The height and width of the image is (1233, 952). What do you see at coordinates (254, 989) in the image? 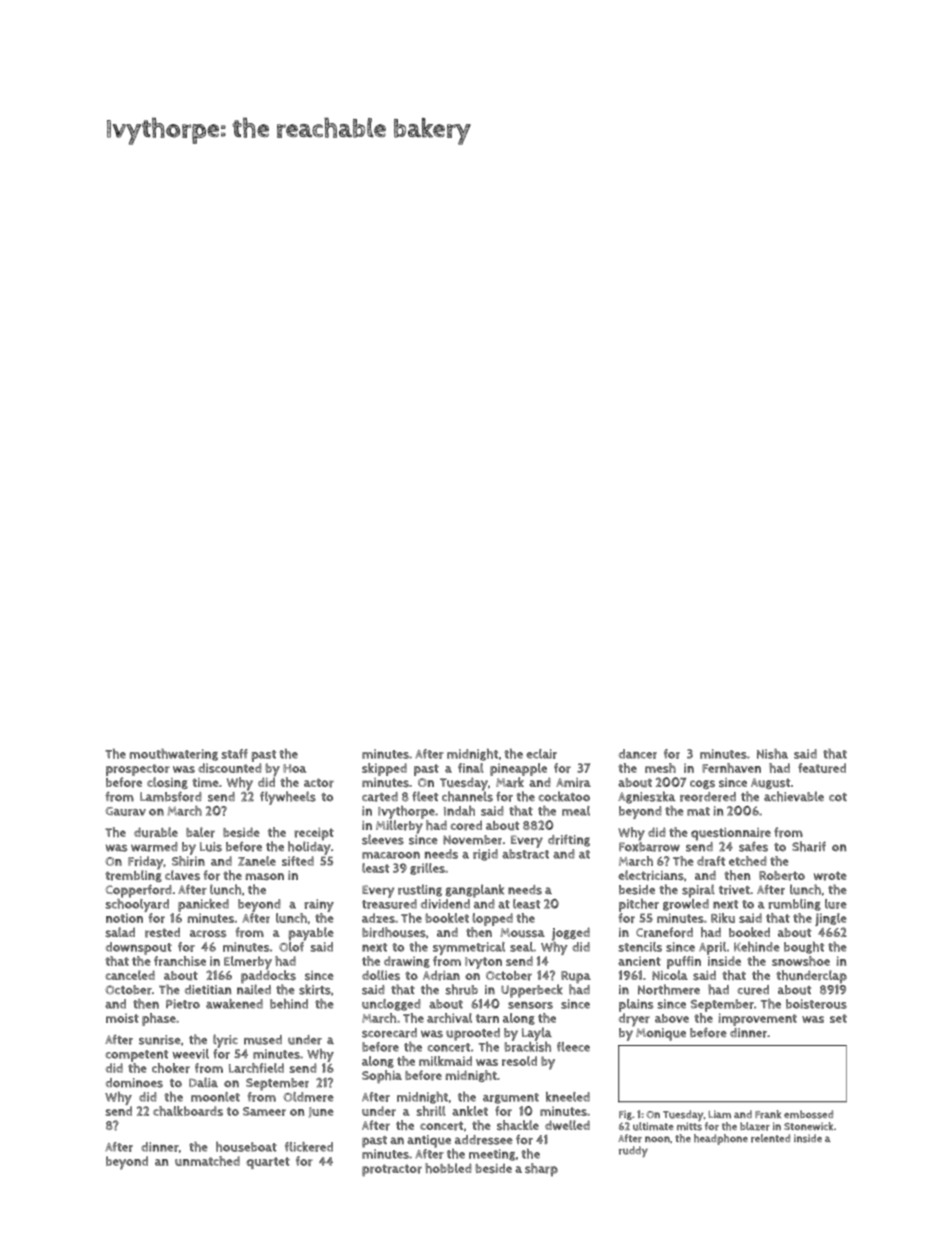
I see `nailed` at bounding box center [254, 989].
